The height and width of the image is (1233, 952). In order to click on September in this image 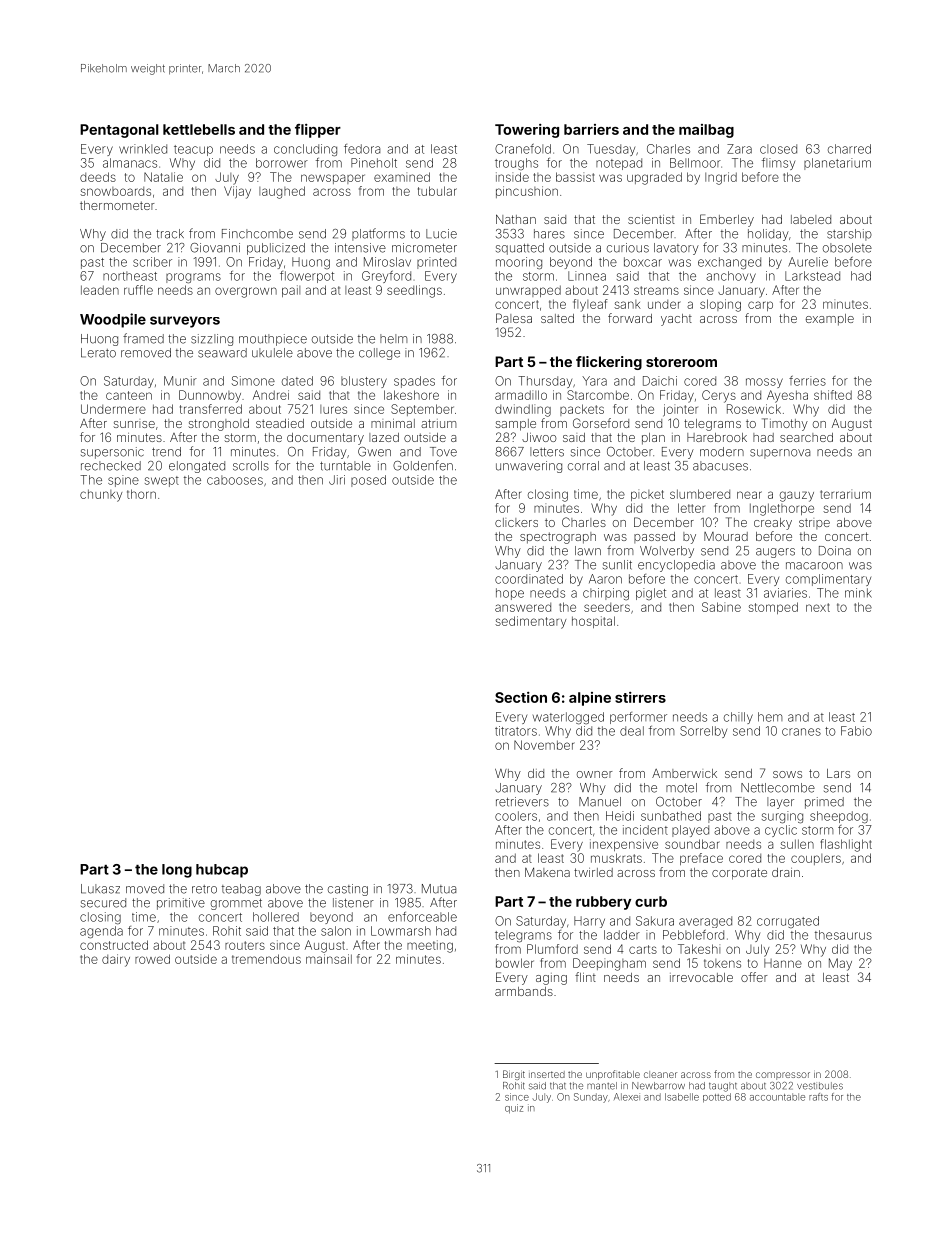, I will do `click(422, 410)`.
